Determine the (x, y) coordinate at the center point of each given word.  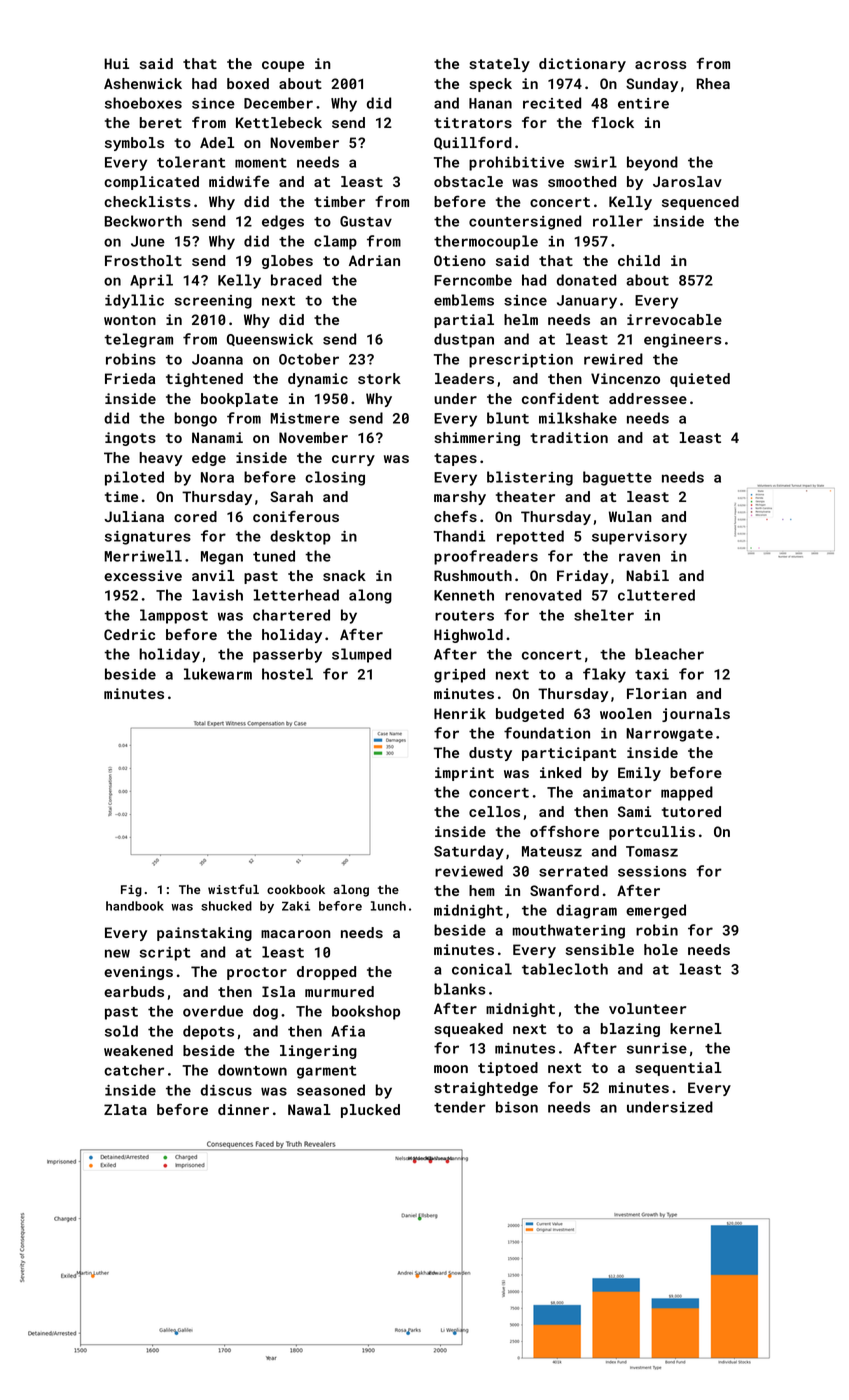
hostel (287, 674)
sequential (678, 1069)
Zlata (125, 1109)
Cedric (129, 634)
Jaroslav (687, 181)
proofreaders (486, 557)
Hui (116, 63)
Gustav (366, 221)
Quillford (473, 143)
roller (618, 221)
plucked (370, 1111)
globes (287, 262)
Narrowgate (669, 735)
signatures (148, 538)
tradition (569, 437)
